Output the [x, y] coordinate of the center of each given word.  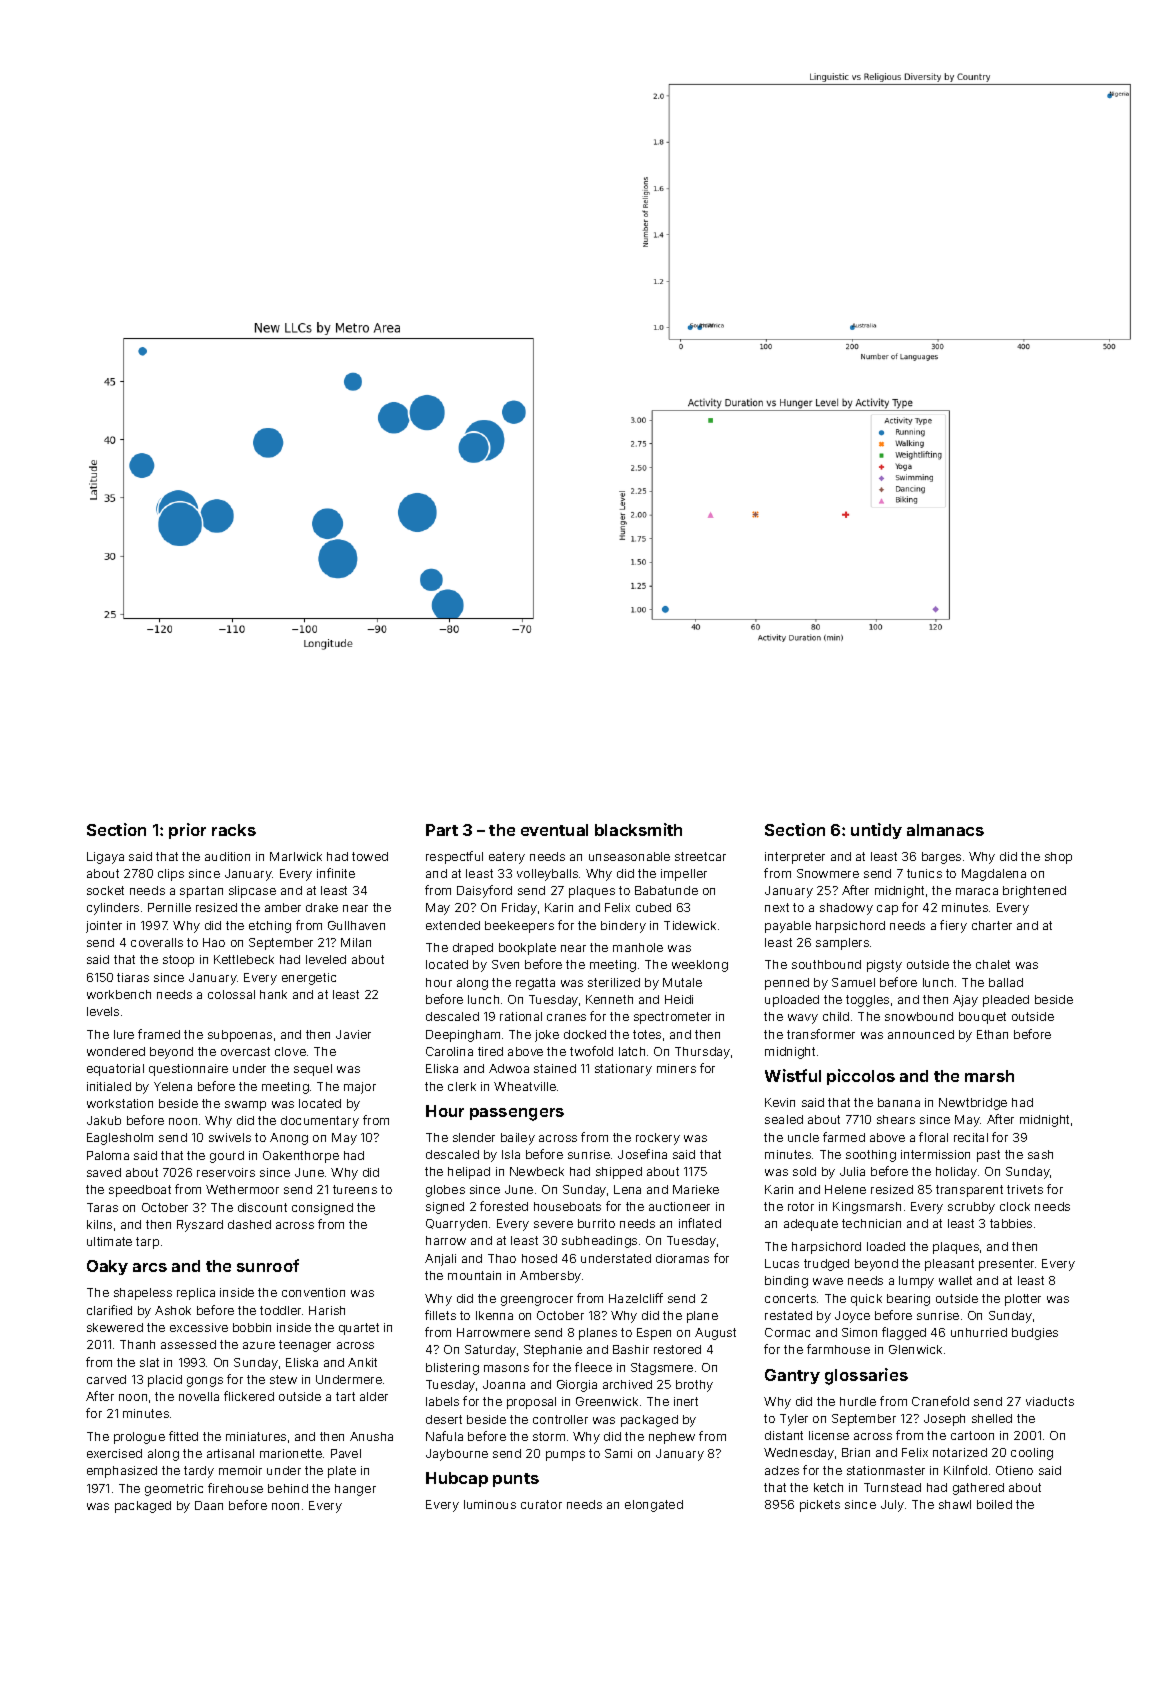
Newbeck [537, 1171]
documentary [320, 1122]
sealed [784, 1119]
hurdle [858, 1401]
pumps [565, 1456]
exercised [114, 1453]
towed [370, 856]
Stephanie [553, 1351]
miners [676, 1068]
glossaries [866, 1376]
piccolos [861, 1077]
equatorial [115, 1070]
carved [106, 1379]
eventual [554, 830]
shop [1058, 858]
